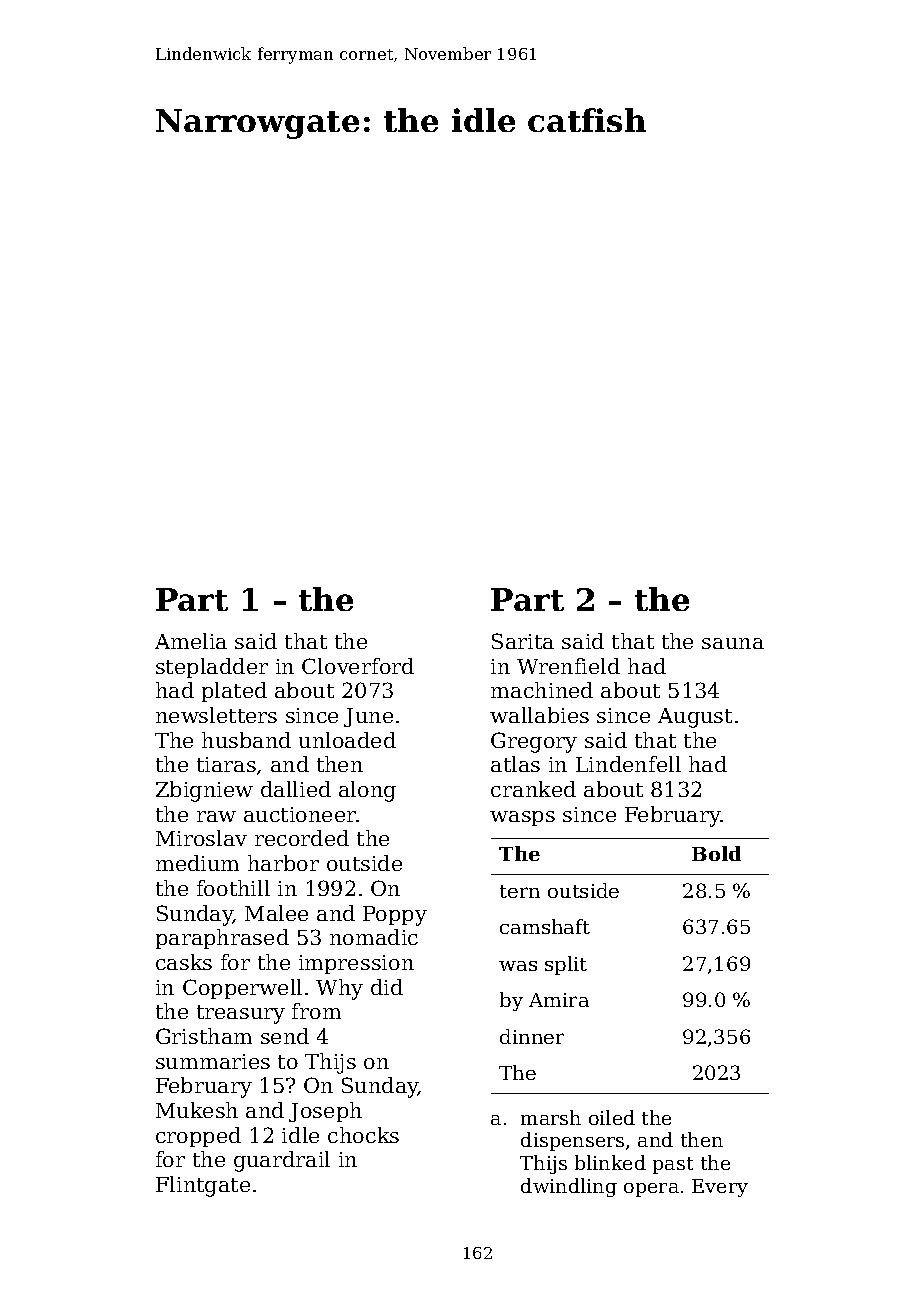  What do you see at coordinates (387, 987) in the screenshot?
I see `did` at bounding box center [387, 987].
